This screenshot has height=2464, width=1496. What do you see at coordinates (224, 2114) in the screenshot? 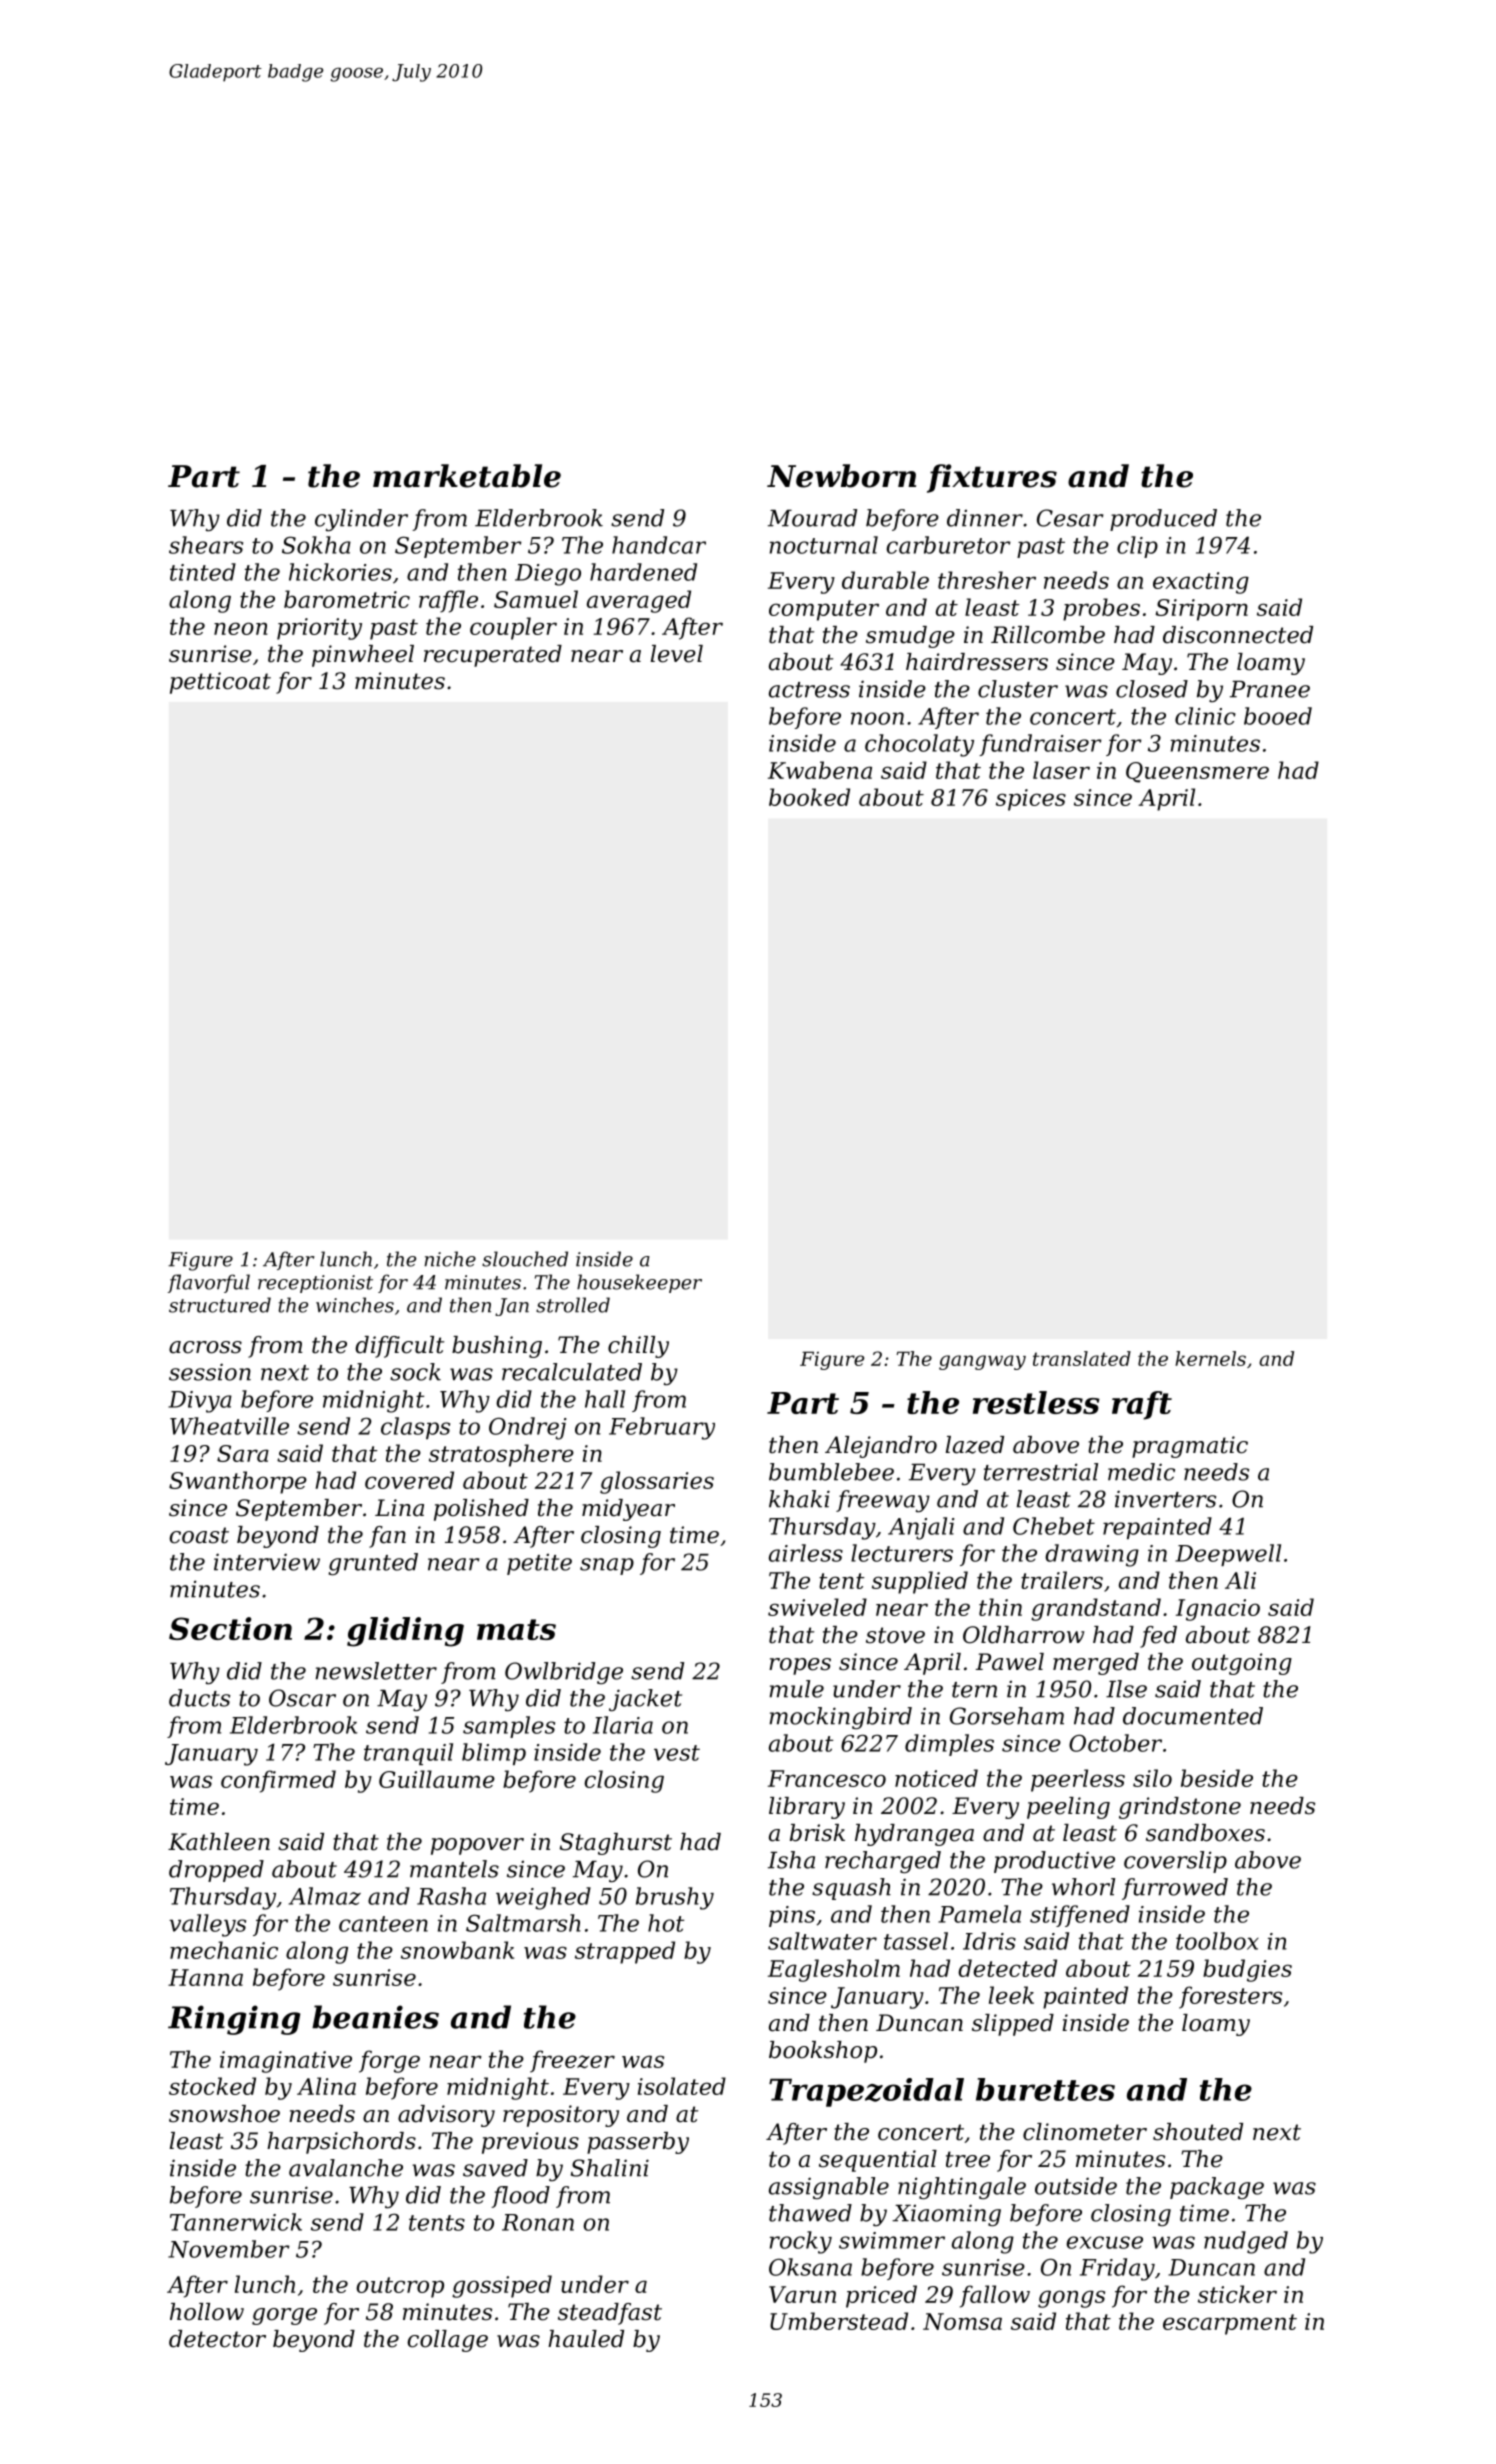
I see `snowshoe` at bounding box center [224, 2114].
